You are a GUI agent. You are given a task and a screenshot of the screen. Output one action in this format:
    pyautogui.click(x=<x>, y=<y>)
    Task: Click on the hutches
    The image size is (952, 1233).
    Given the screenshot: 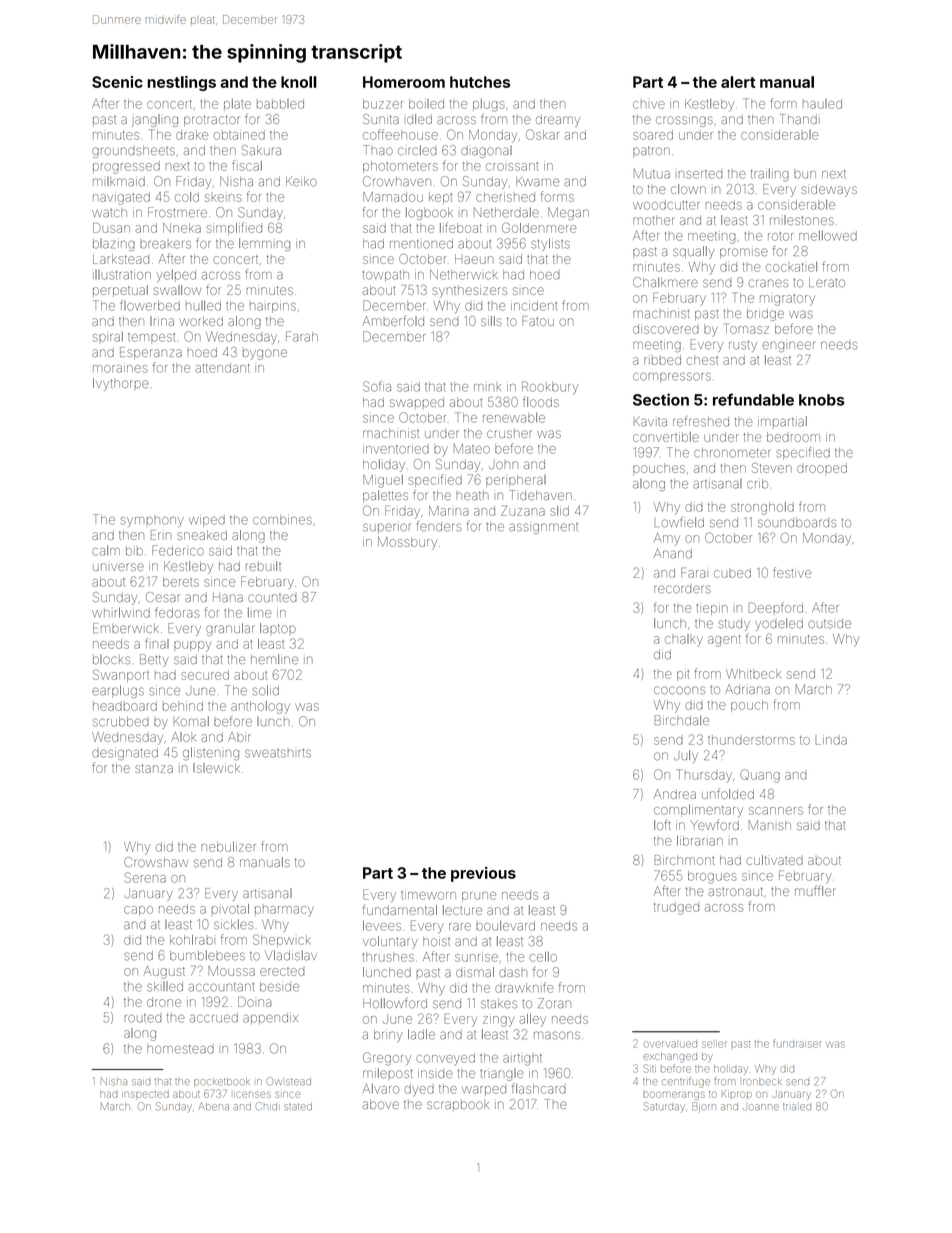 What is the action you would take?
    pyautogui.click(x=480, y=82)
